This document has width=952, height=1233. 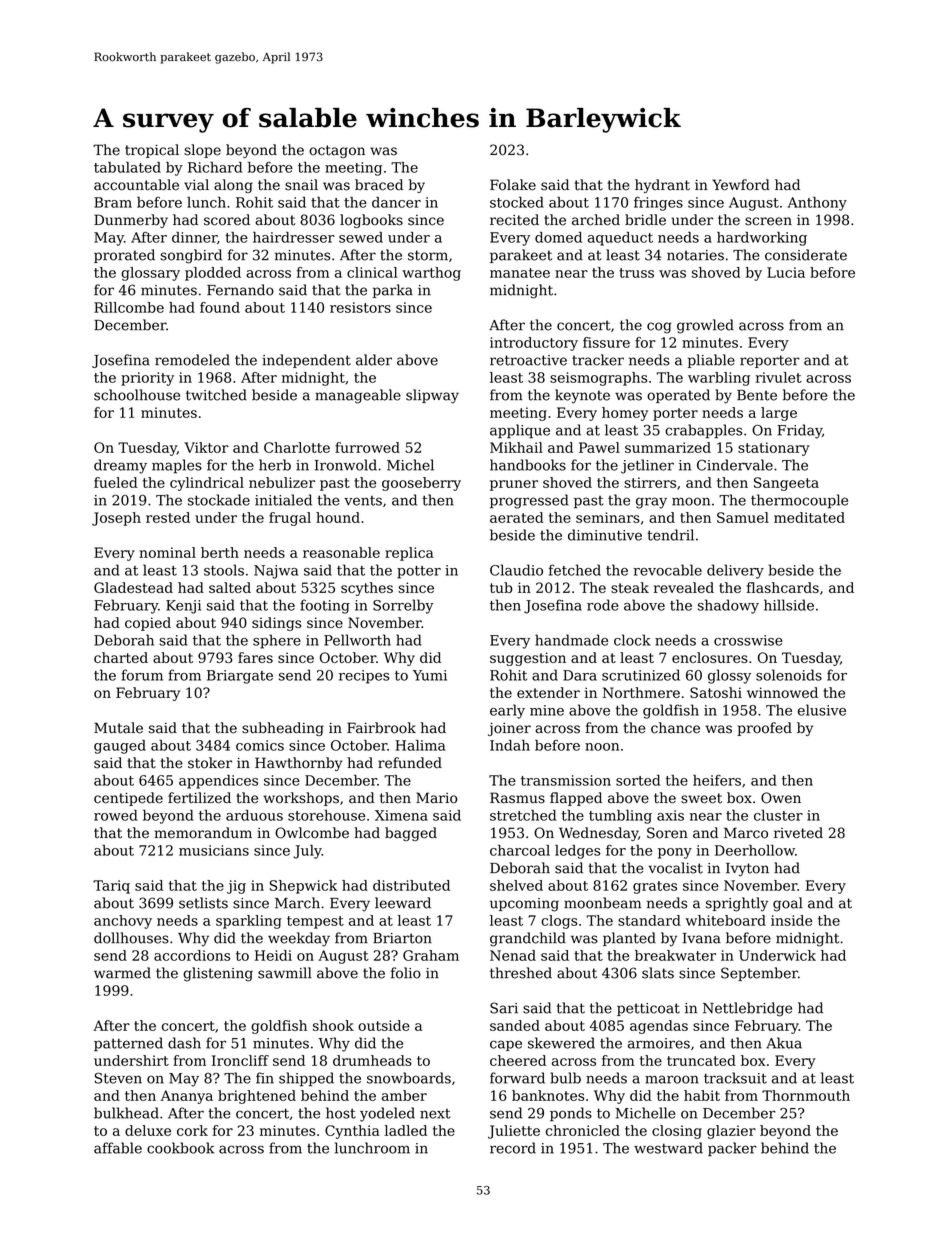 What do you see at coordinates (192, 1130) in the document?
I see `cork` at bounding box center [192, 1130].
